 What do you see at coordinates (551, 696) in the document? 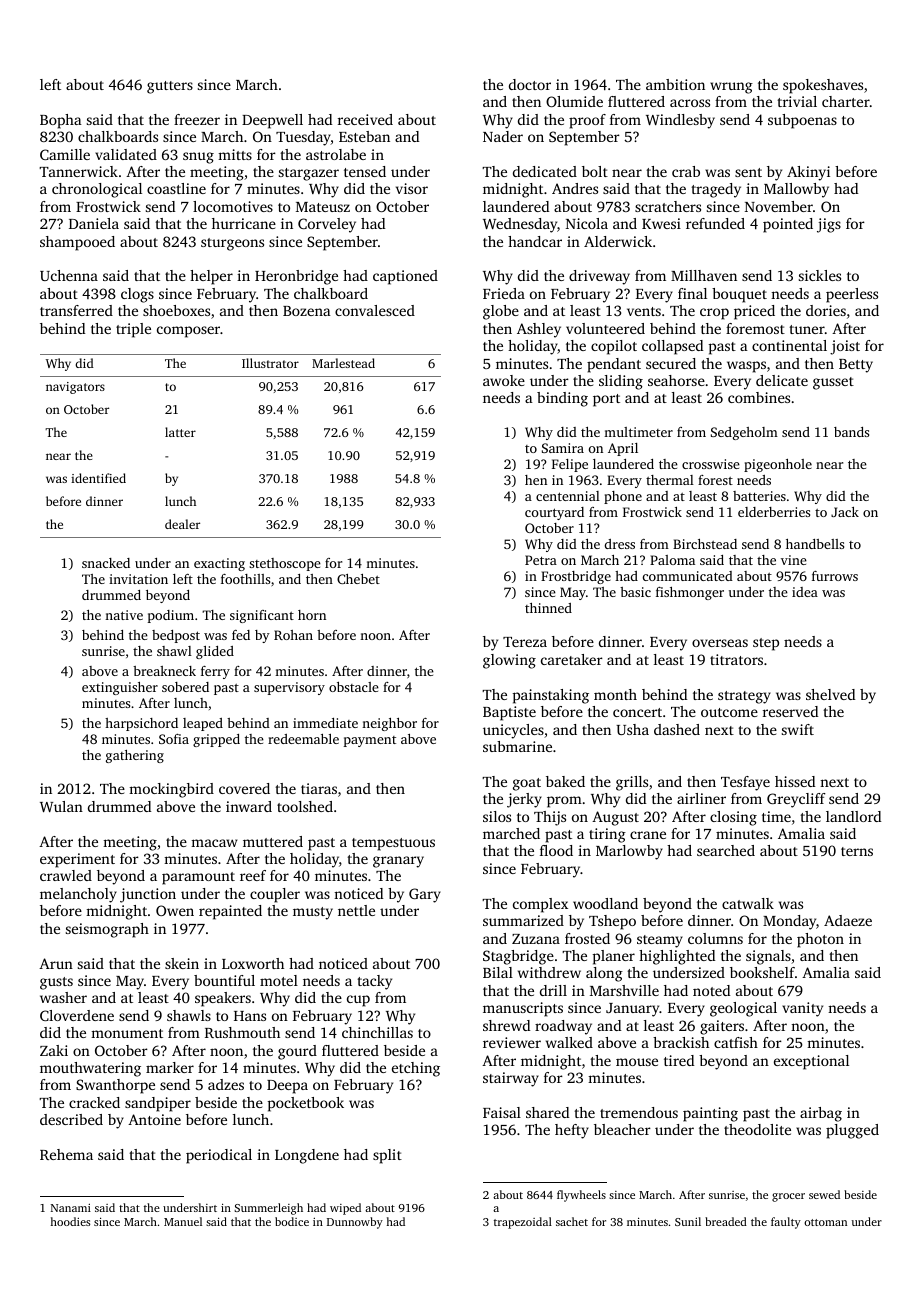
I see `painstaking` at bounding box center [551, 696].
